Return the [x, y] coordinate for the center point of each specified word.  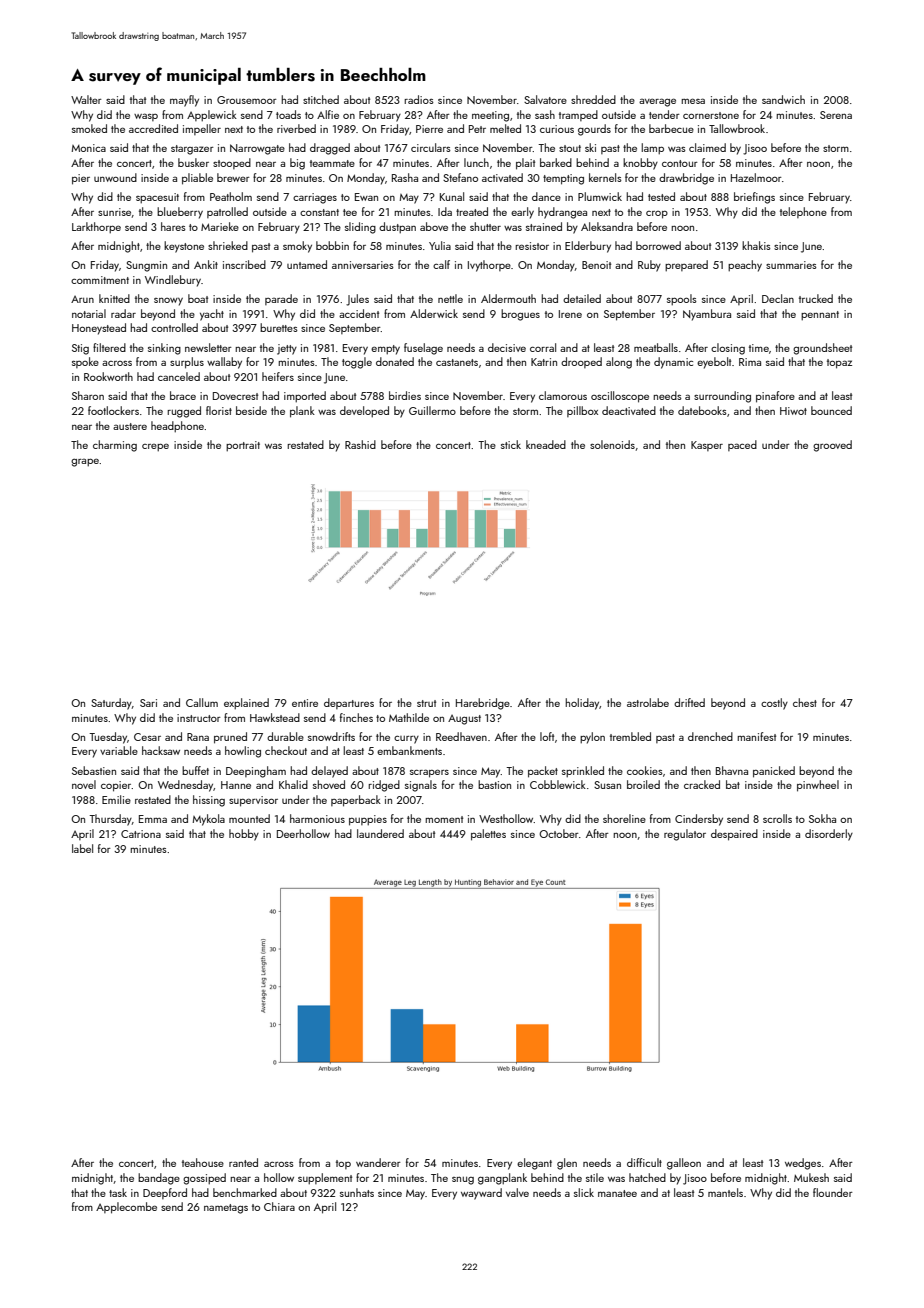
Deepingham [256, 772]
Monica [88, 148]
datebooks [702, 410]
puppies [368, 820]
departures [349, 703]
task [118, 1192]
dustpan [397, 228]
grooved [832, 446]
